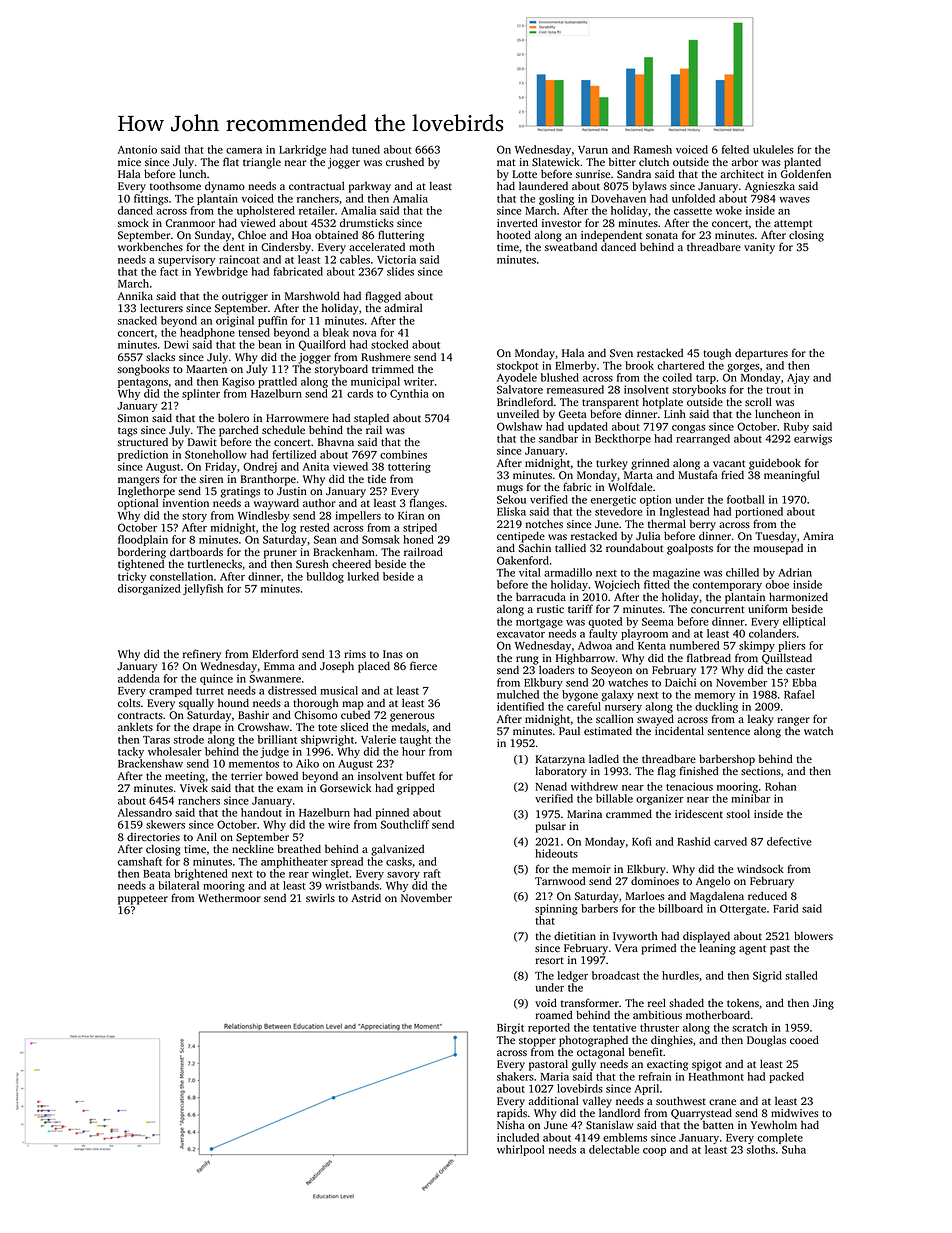 The width and height of the screenshot is (952, 1233). I want to click on crushed, so click(405, 161).
